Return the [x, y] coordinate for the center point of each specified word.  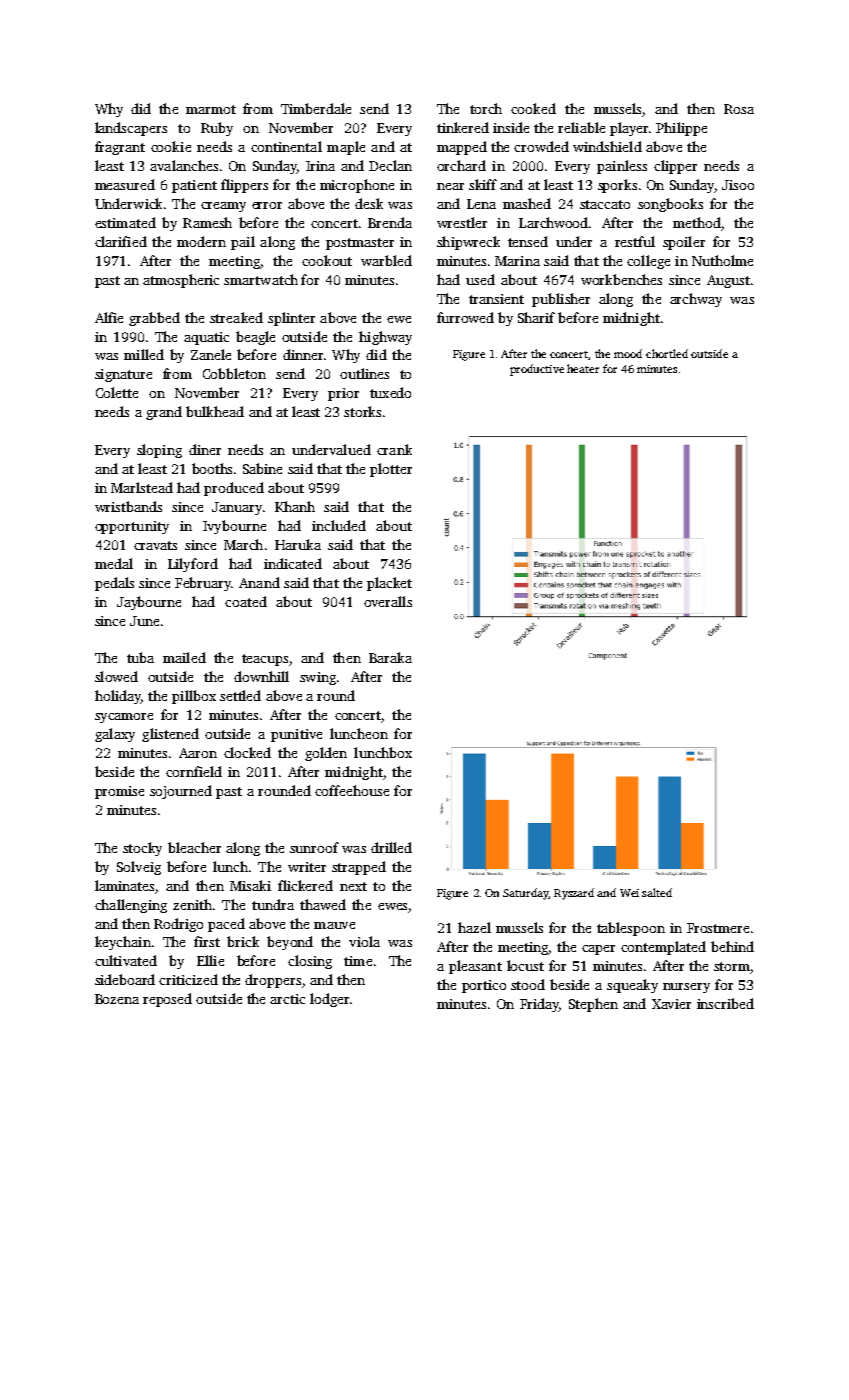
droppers [273, 981]
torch [486, 108]
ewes [392, 906]
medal [114, 563]
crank [394, 449]
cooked [533, 108]
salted [657, 892]
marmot [211, 109]
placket [389, 584]
